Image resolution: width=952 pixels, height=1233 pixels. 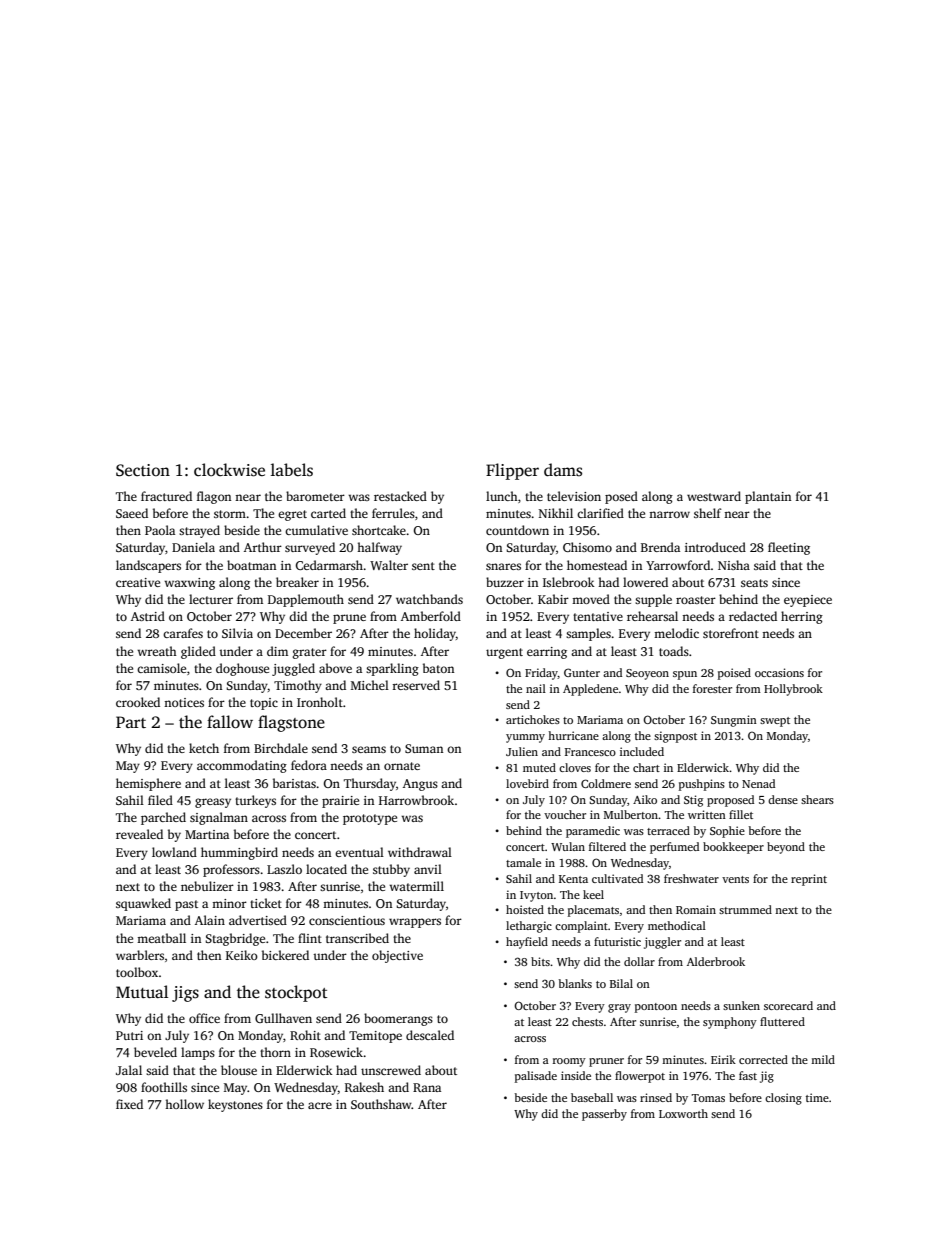 What do you see at coordinates (645, 582) in the screenshot?
I see `lowered` at bounding box center [645, 582].
